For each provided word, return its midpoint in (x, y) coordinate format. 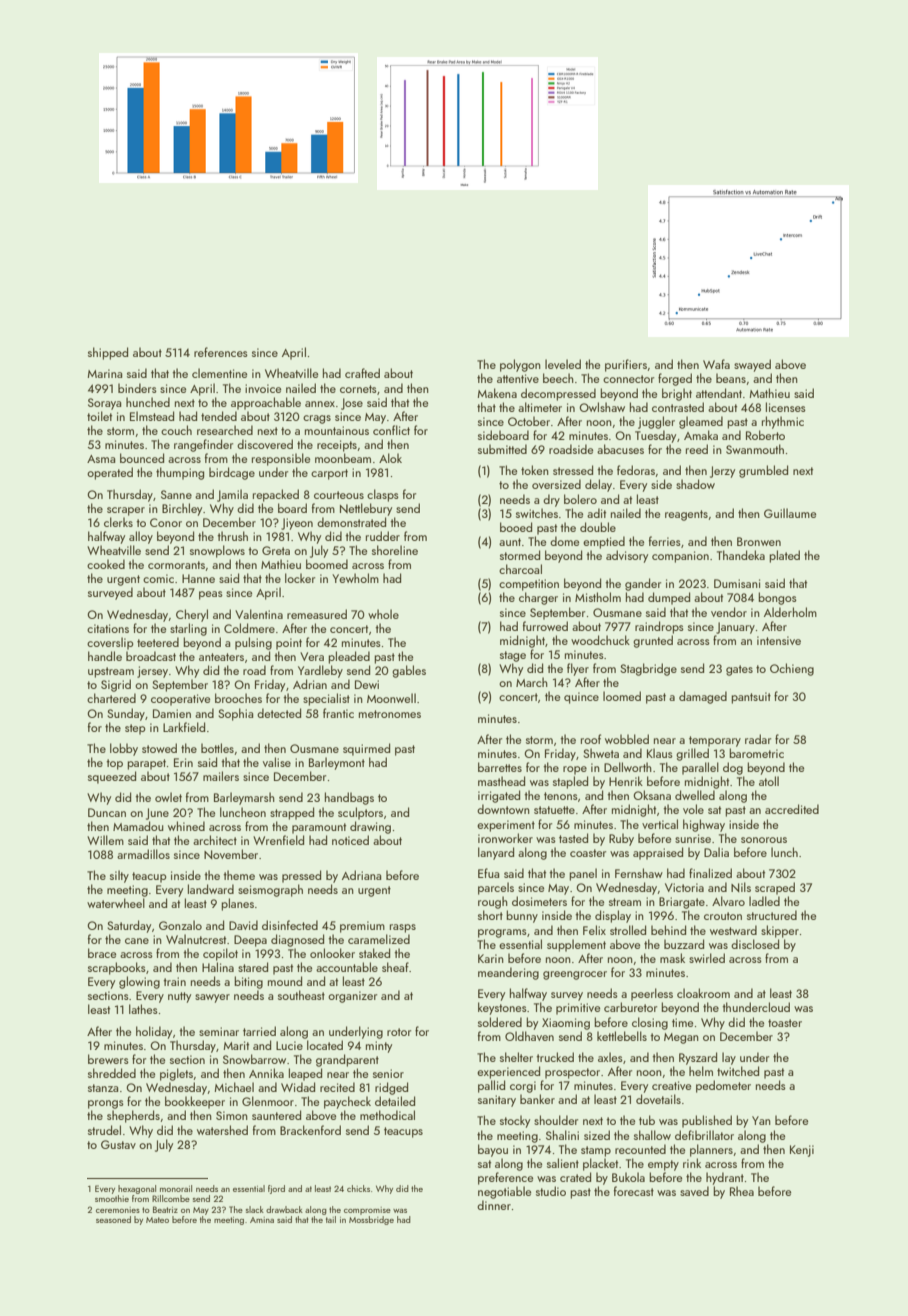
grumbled (763, 471)
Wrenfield (278, 840)
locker (300, 578)
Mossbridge (371, 1220)
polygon (520, 365)
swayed (752, 365)
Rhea (742, 1191)
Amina (262, 1220)
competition (529, 585)
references (221, 352)
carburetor (630, 1007)
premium (362, 927)
